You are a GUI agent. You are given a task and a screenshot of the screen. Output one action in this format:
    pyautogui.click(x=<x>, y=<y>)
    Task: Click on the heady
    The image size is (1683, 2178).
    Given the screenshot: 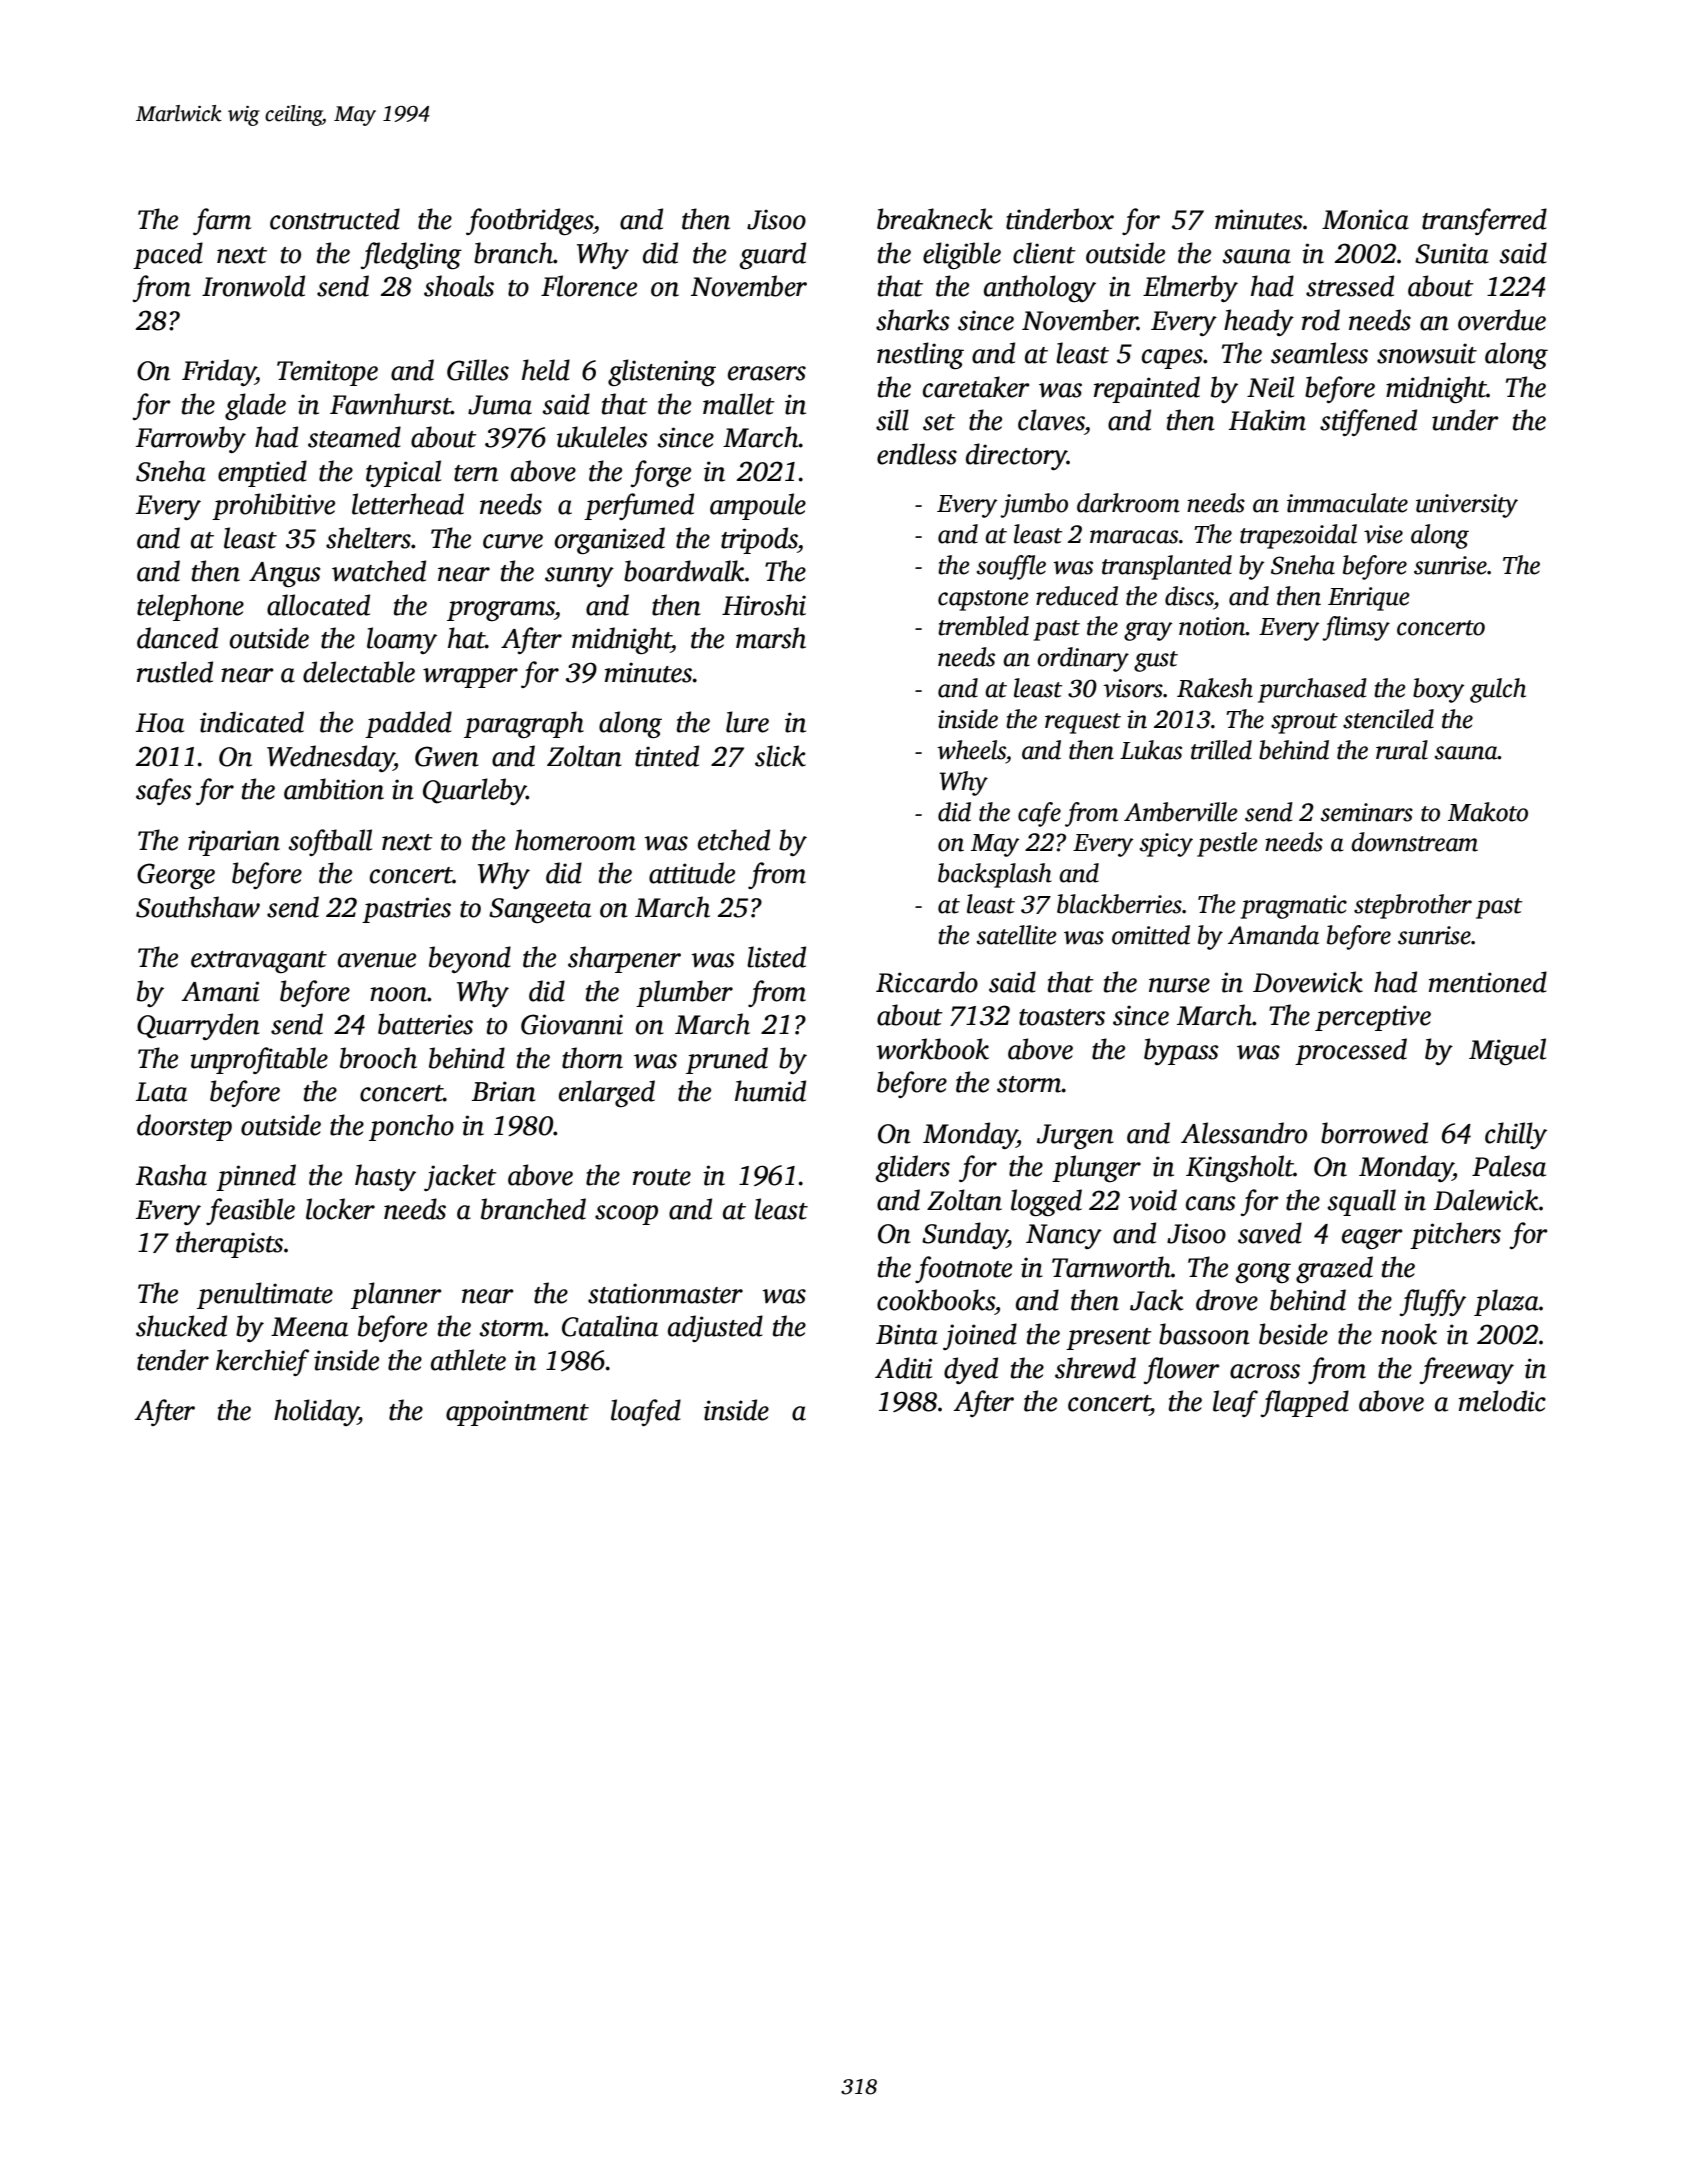 What is the action you would take?
    pyautogui.click(x=1259, y=322)
